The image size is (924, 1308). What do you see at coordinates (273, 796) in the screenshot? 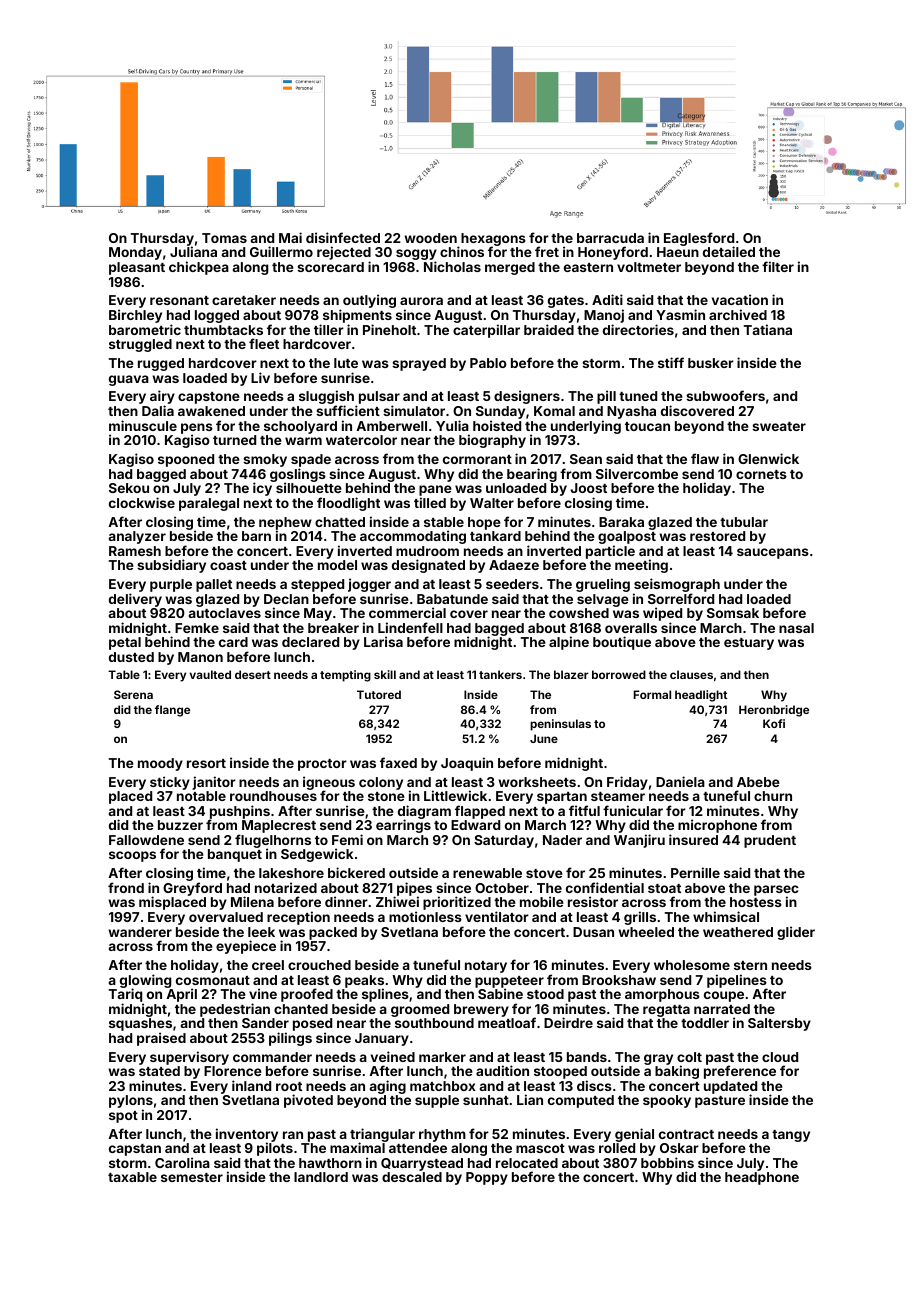
I see `roundhouses` at bounding box center [273, 796].
